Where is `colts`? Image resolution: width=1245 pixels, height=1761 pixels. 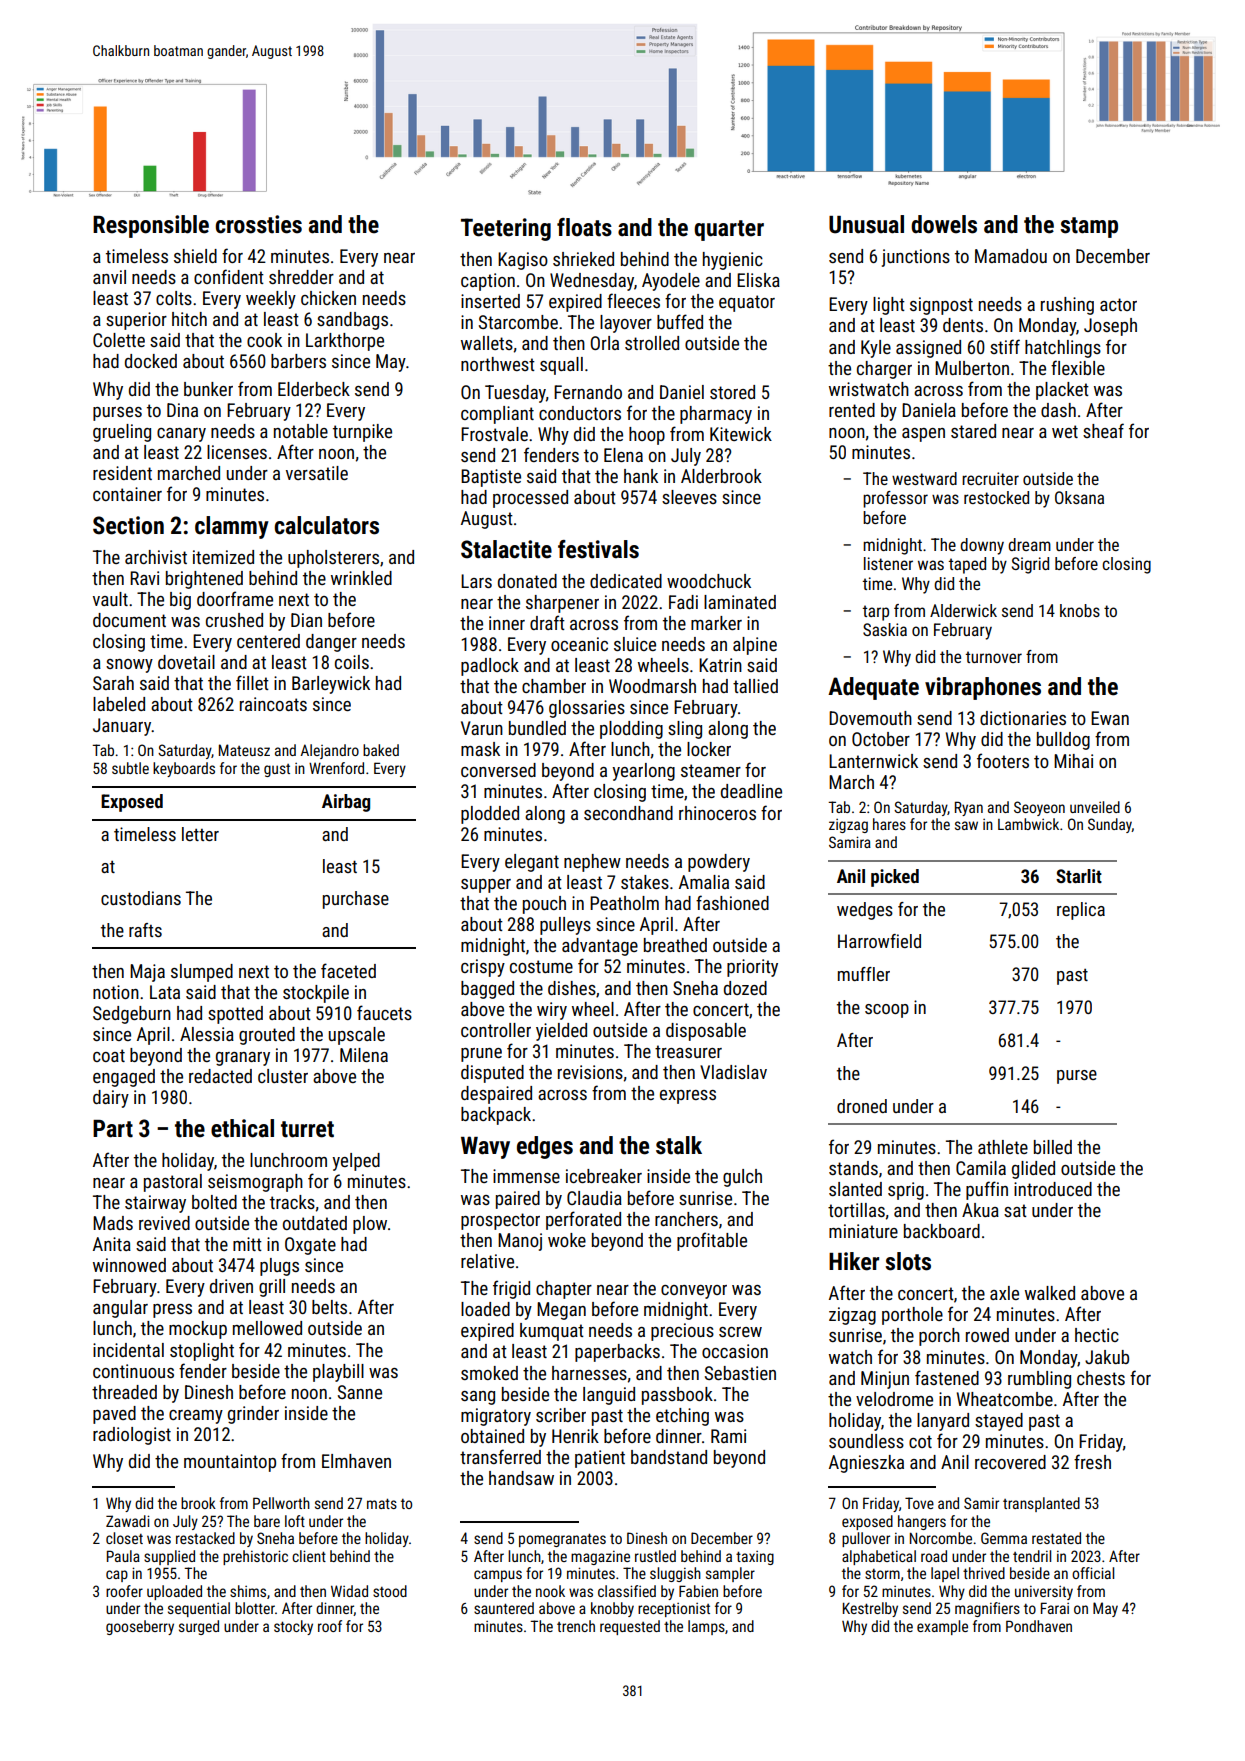
colts is located at coordinates (174, 298).
